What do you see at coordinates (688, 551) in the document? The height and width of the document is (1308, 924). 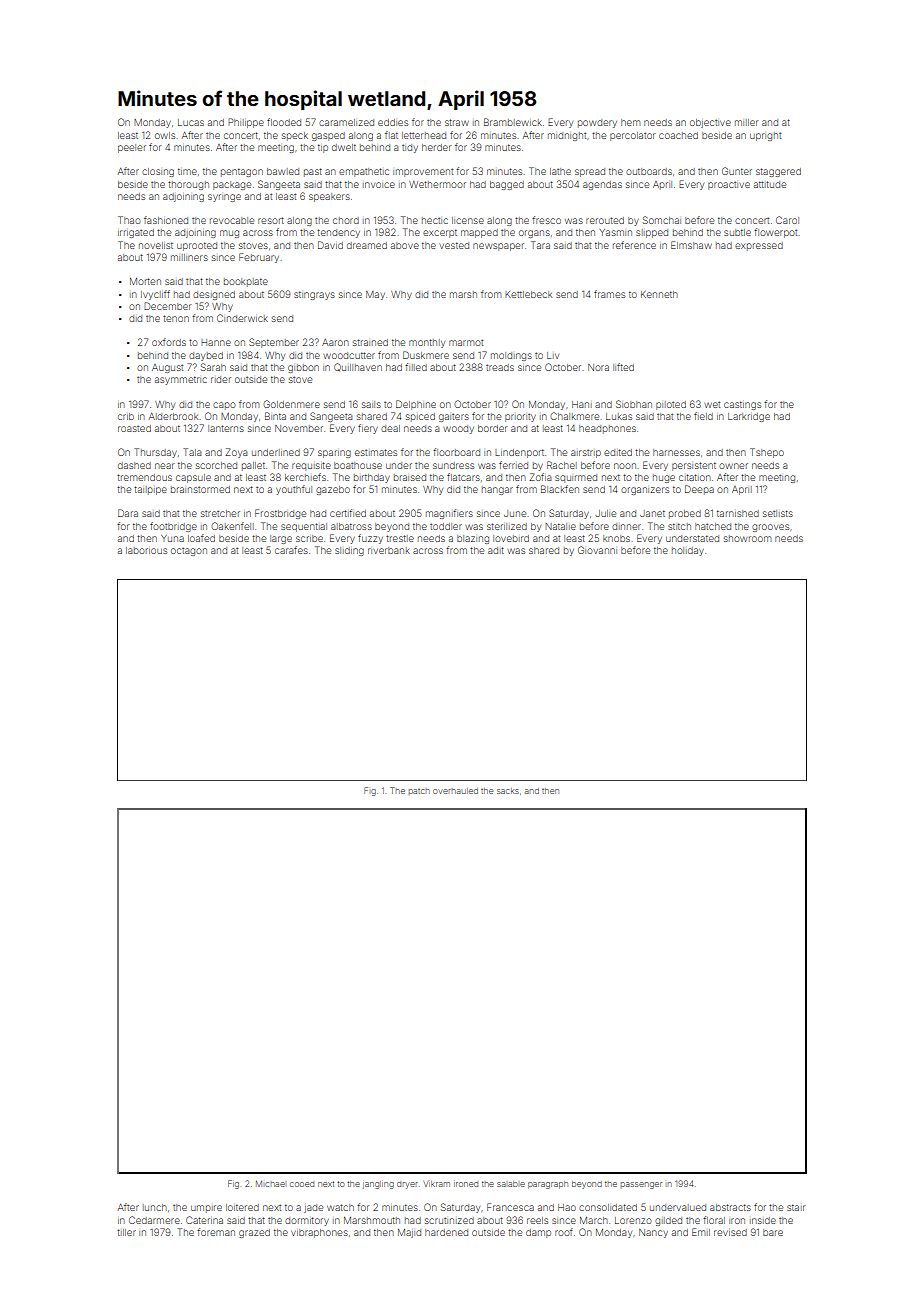 I see `holiday` at bounding box center [688, 551].
